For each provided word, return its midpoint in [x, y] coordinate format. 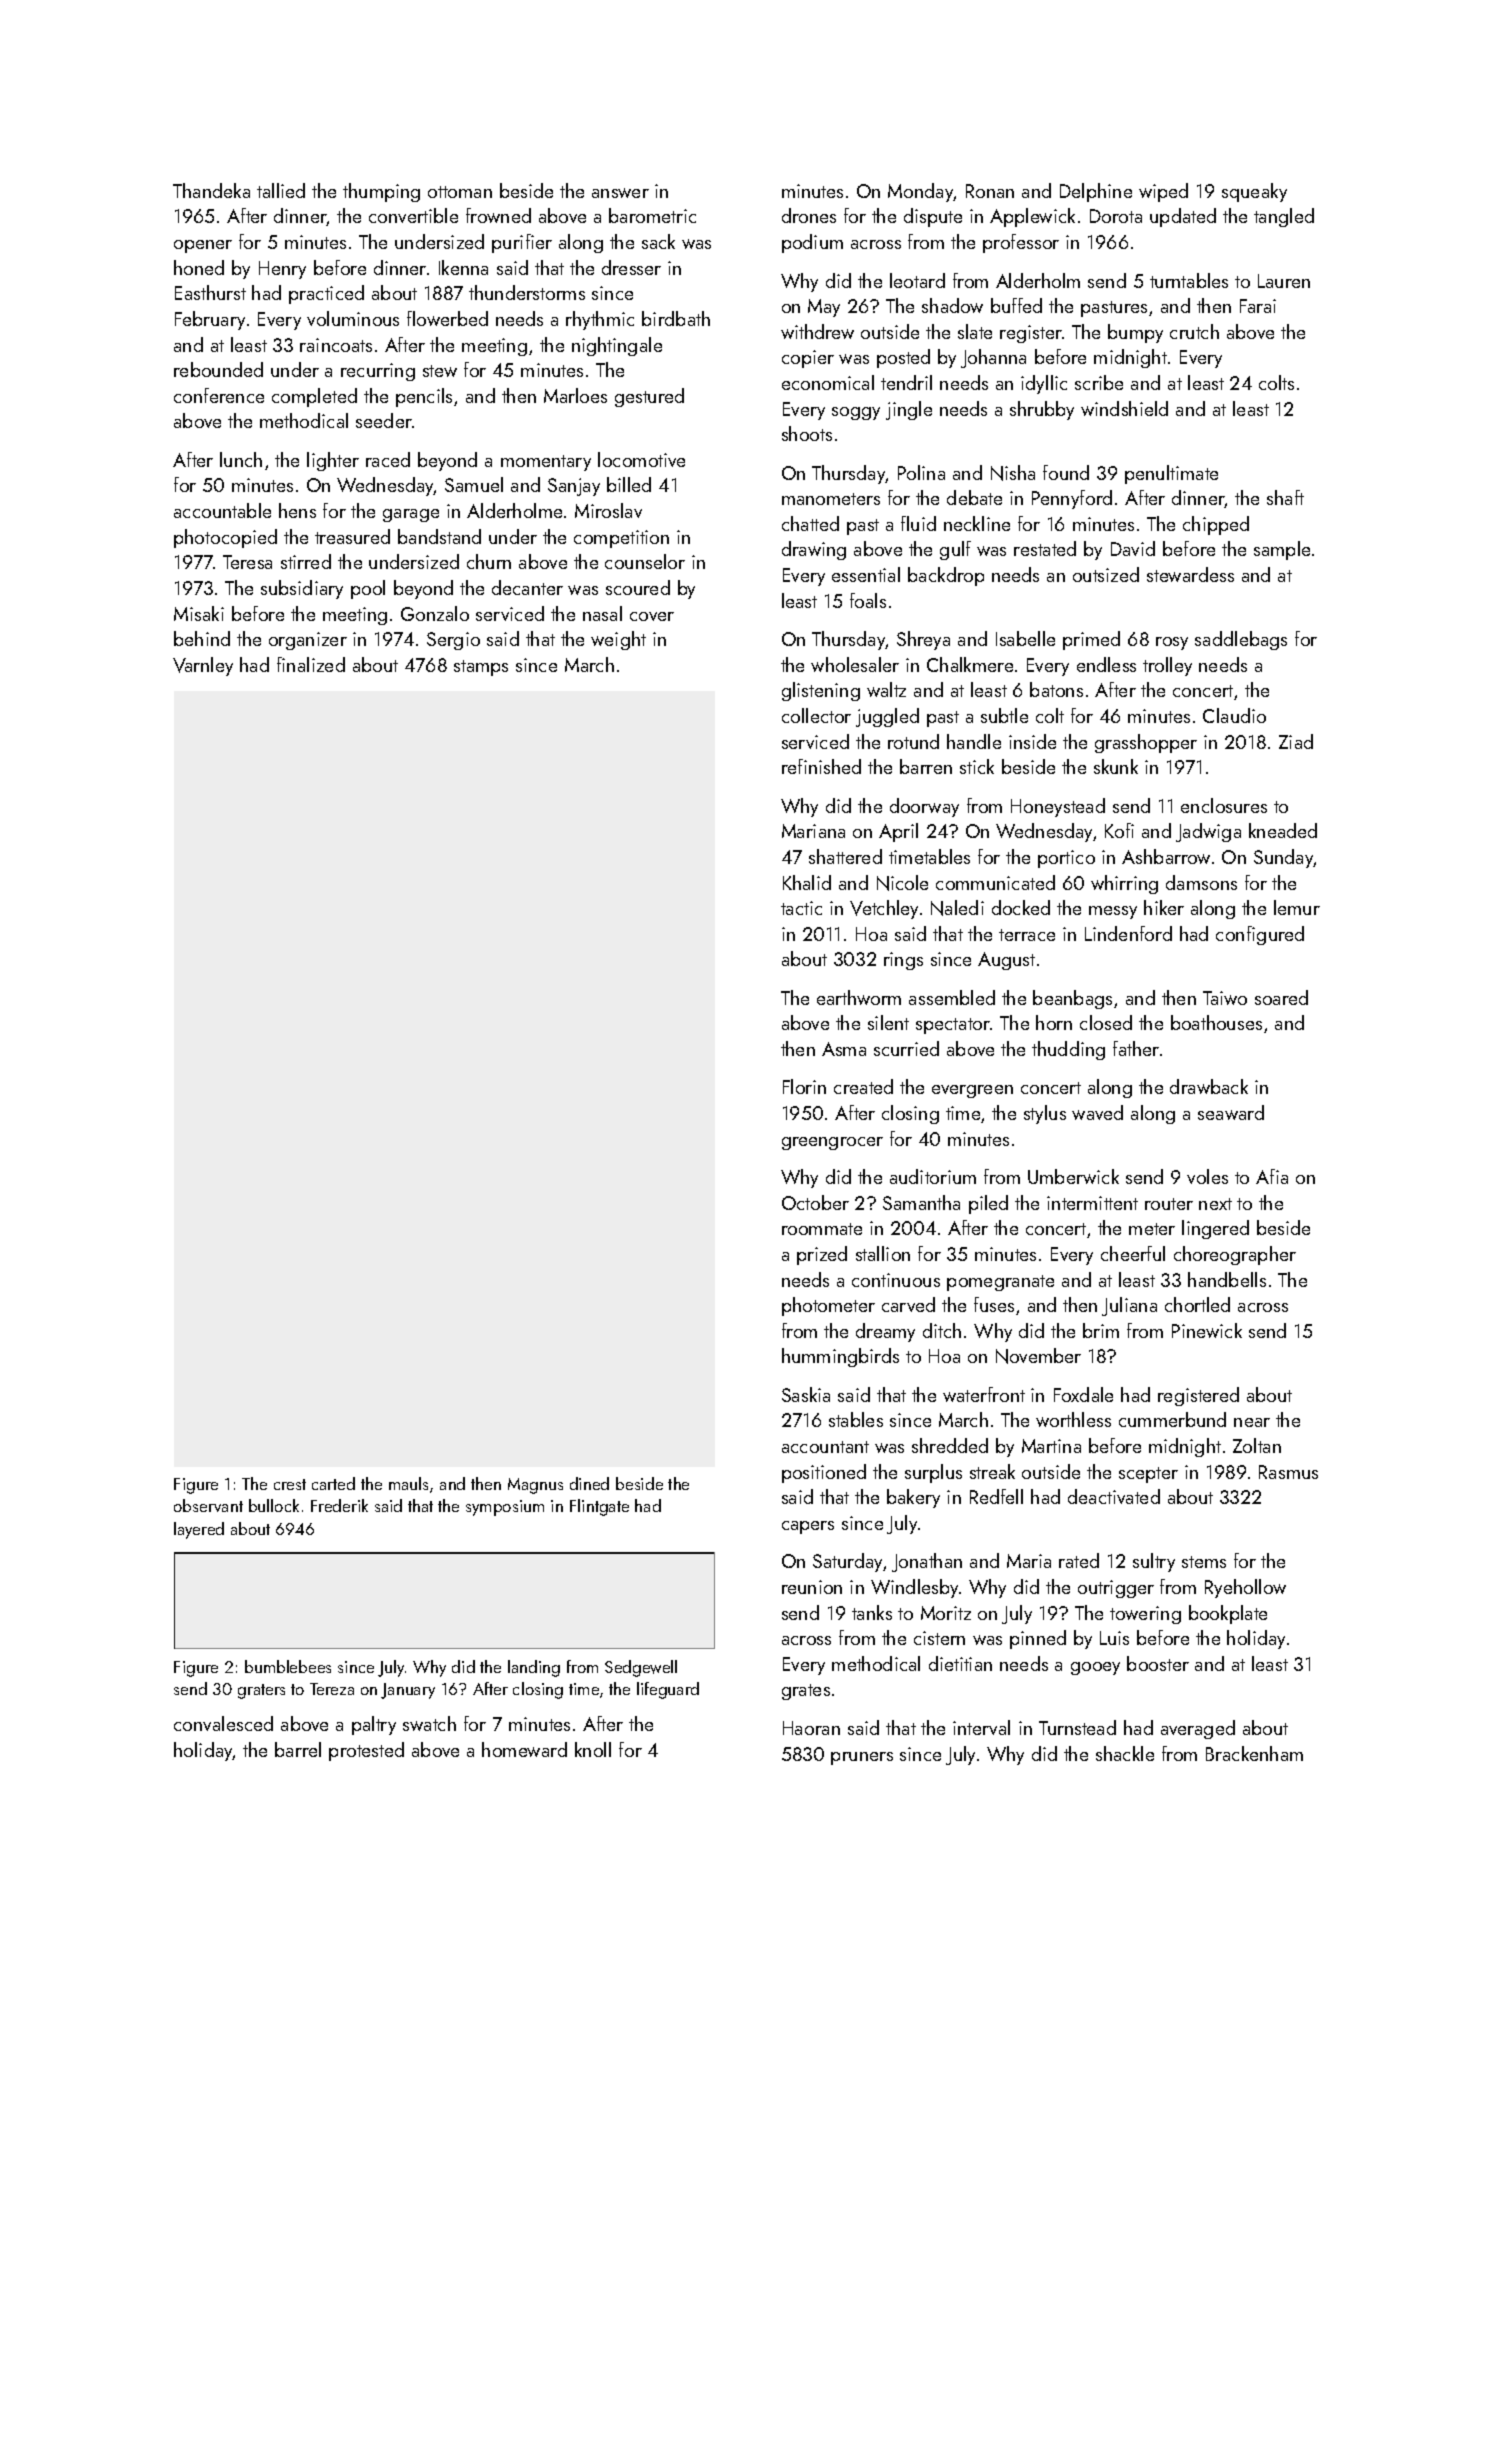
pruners [862, 1758]
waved [1097, 1112]
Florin [804, 1086]
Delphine [1096, 192]
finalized [311, 664]
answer [620, 193]
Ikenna [463, 267]
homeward [524, 1749]
